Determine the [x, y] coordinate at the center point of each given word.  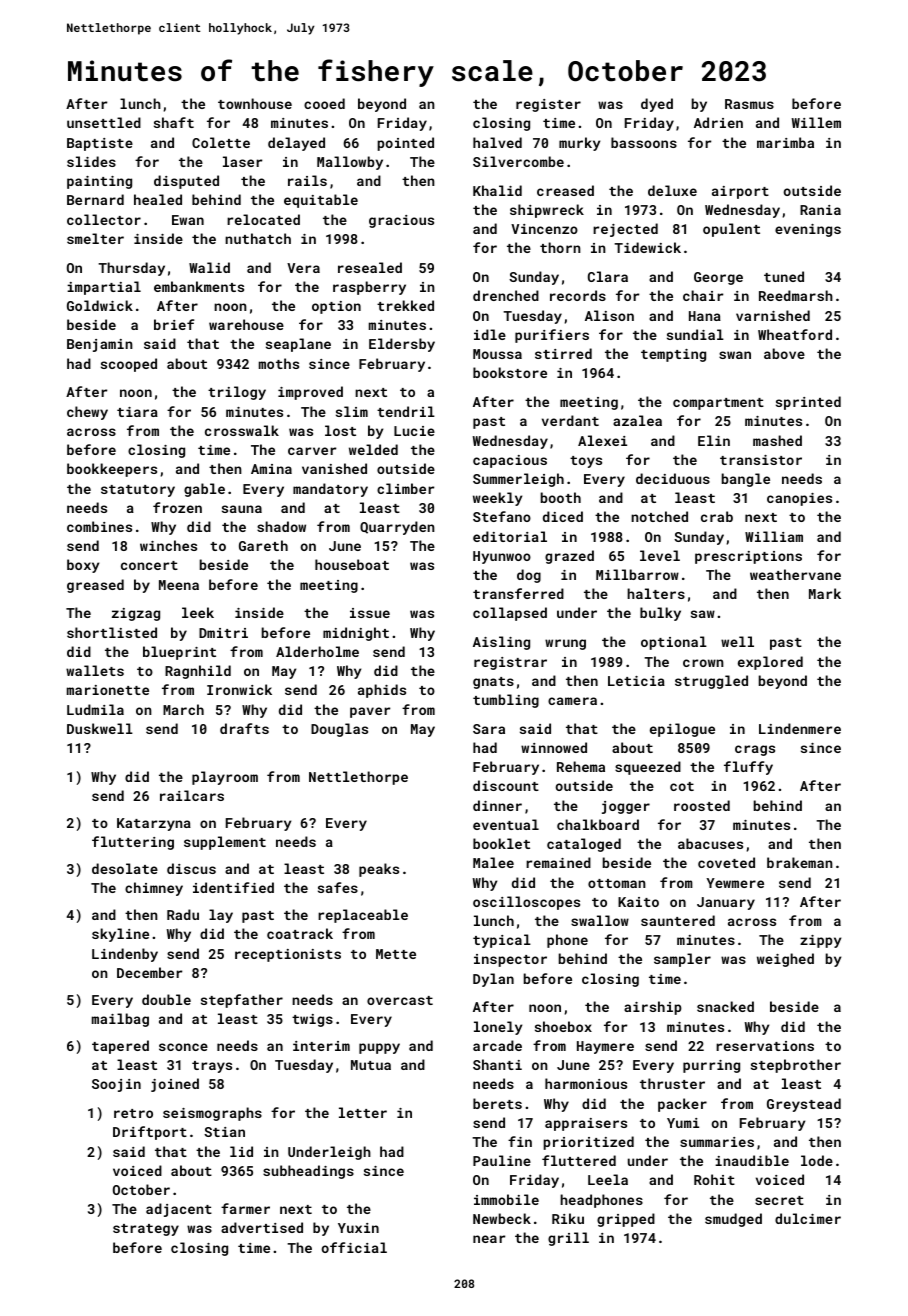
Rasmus [749, 104]
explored [770, 663]
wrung [565, 644]
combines [99, 526]
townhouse [255, 103]
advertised [262, 1227]
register [548, 105]
